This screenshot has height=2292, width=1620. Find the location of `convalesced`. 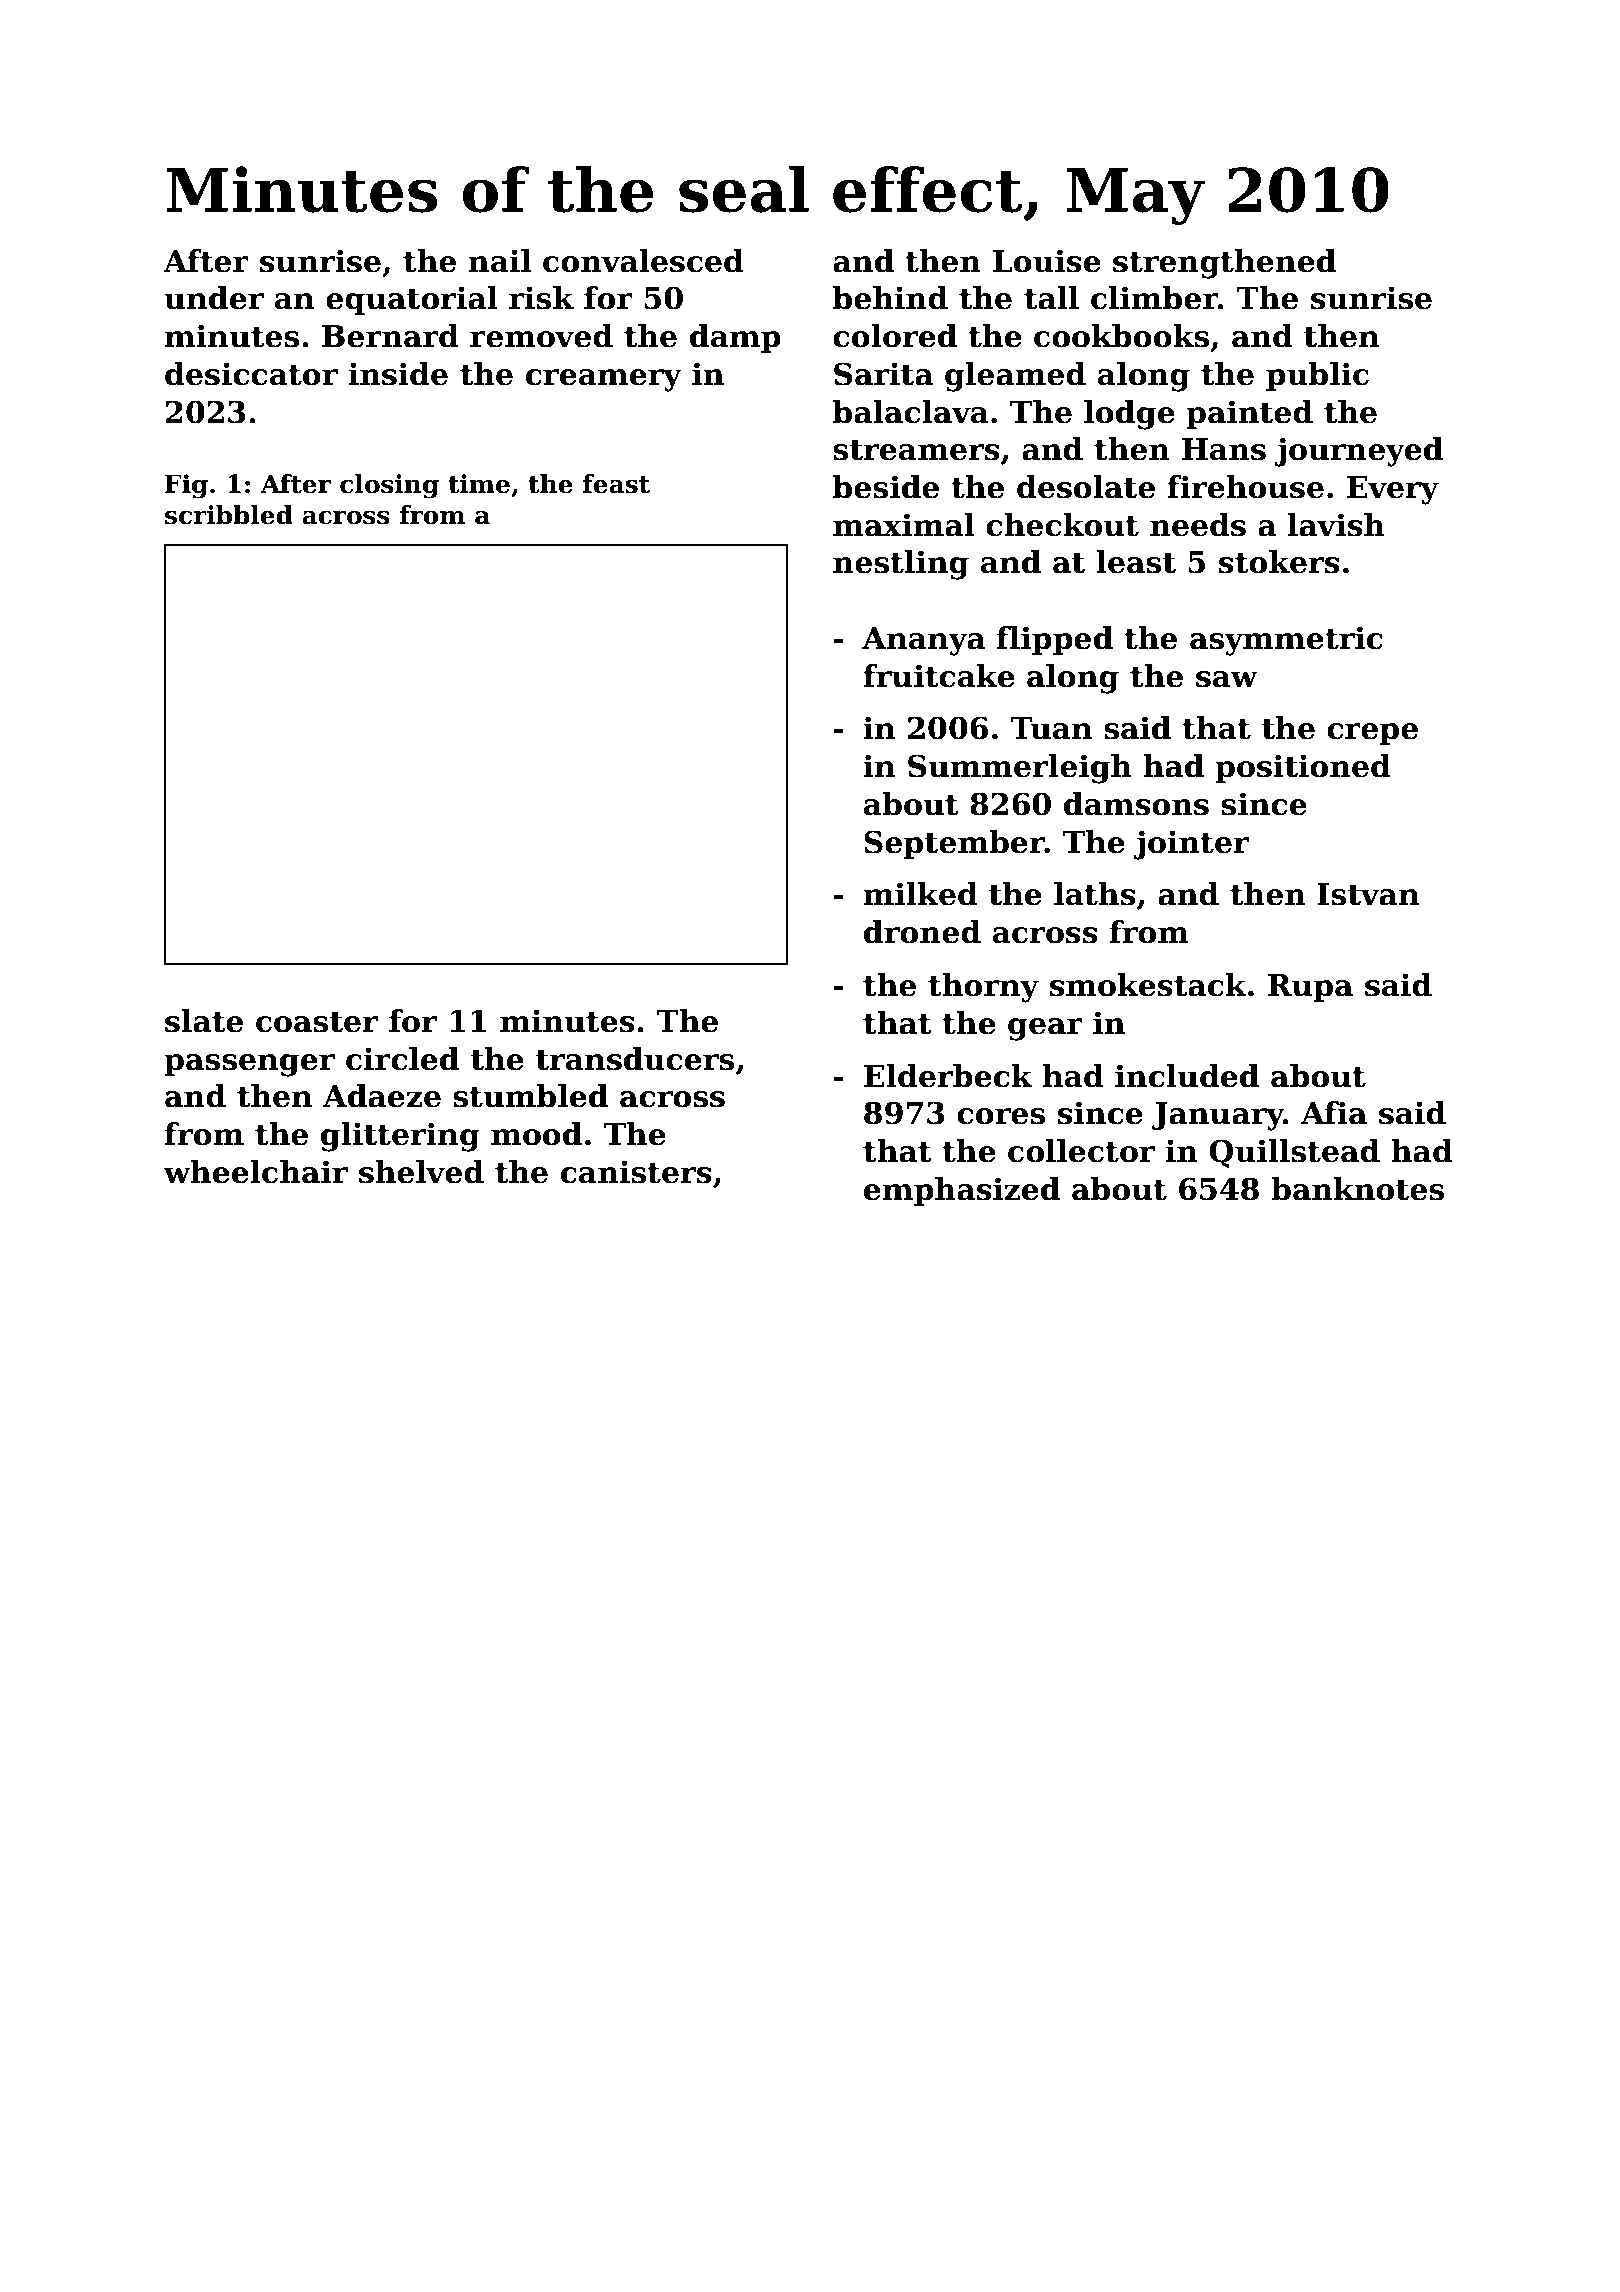

convalesced is located at coordinates (643, 261).
